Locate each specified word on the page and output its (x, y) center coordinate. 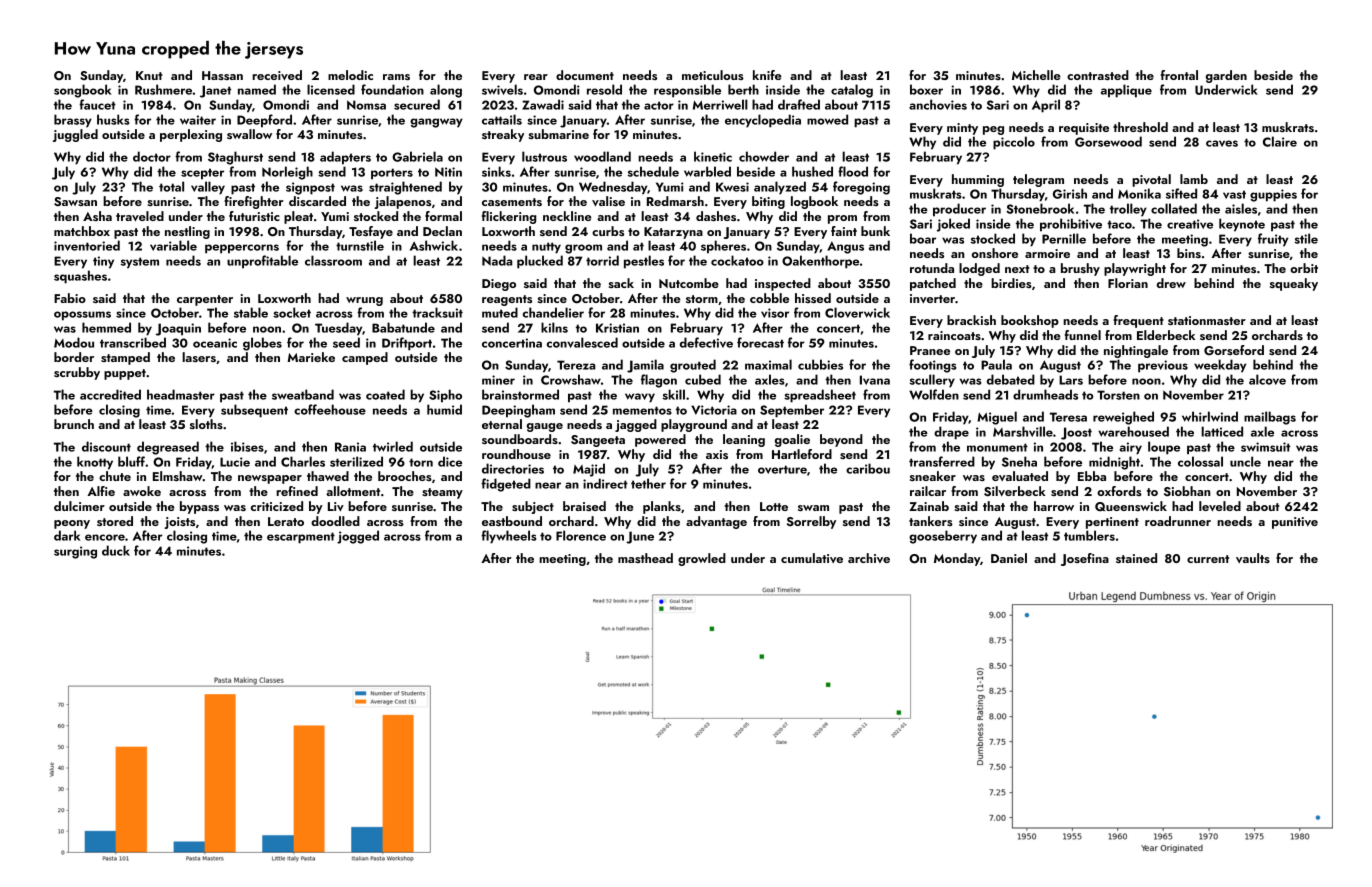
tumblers (1089, 535)
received (277, 75)
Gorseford (1234, 350)
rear (536, 77)
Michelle (1036, 75)
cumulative (812, 558)
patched (933, 284)
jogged (358, 537)
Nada (497, 260)
